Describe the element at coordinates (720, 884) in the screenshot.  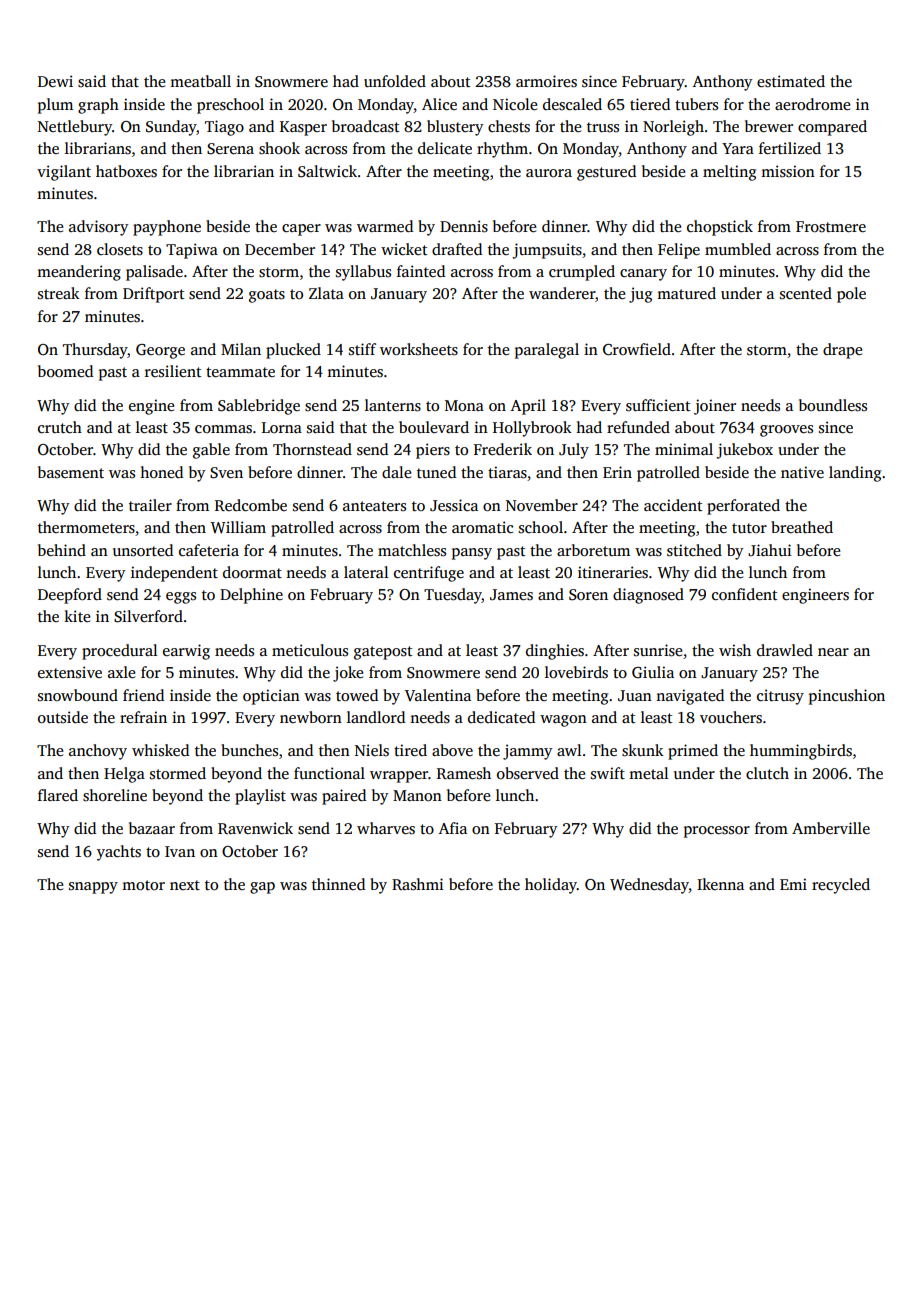
I see `Ikenna` at that location.
